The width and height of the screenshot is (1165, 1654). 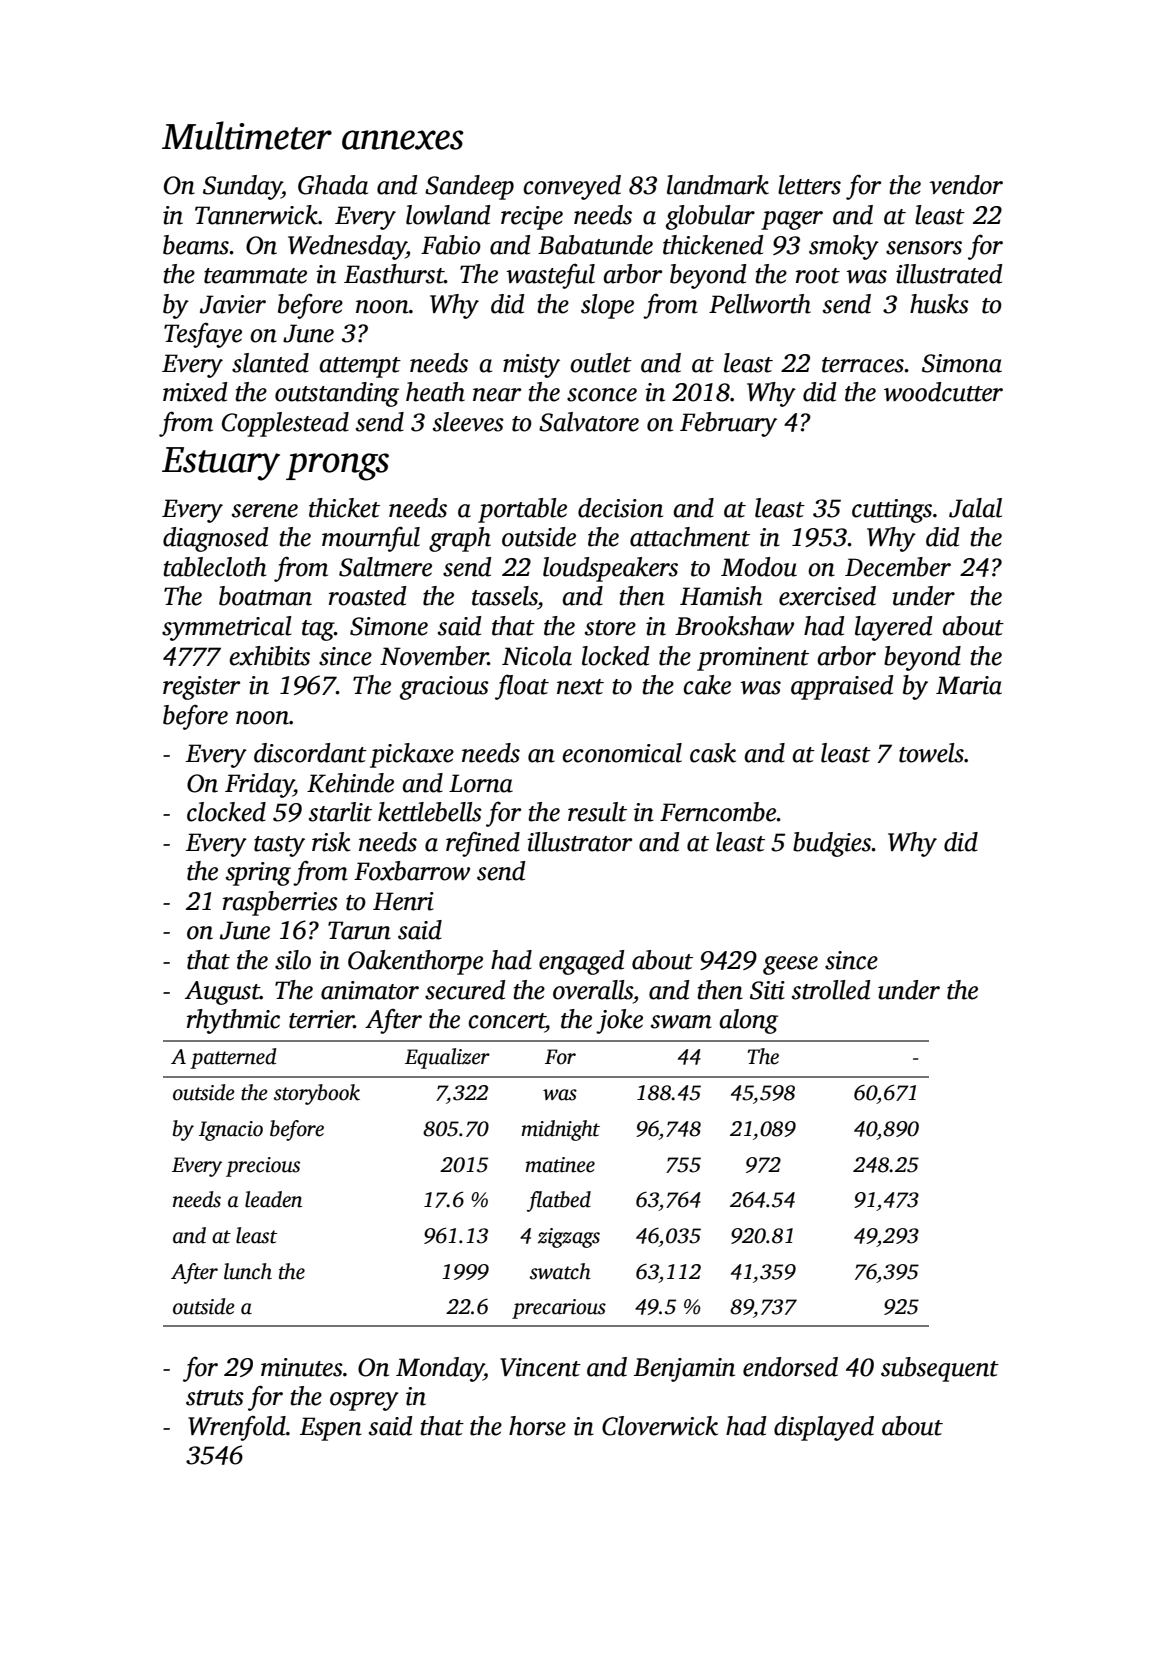 I want to click on landmark, so click(x=718, y=185).
